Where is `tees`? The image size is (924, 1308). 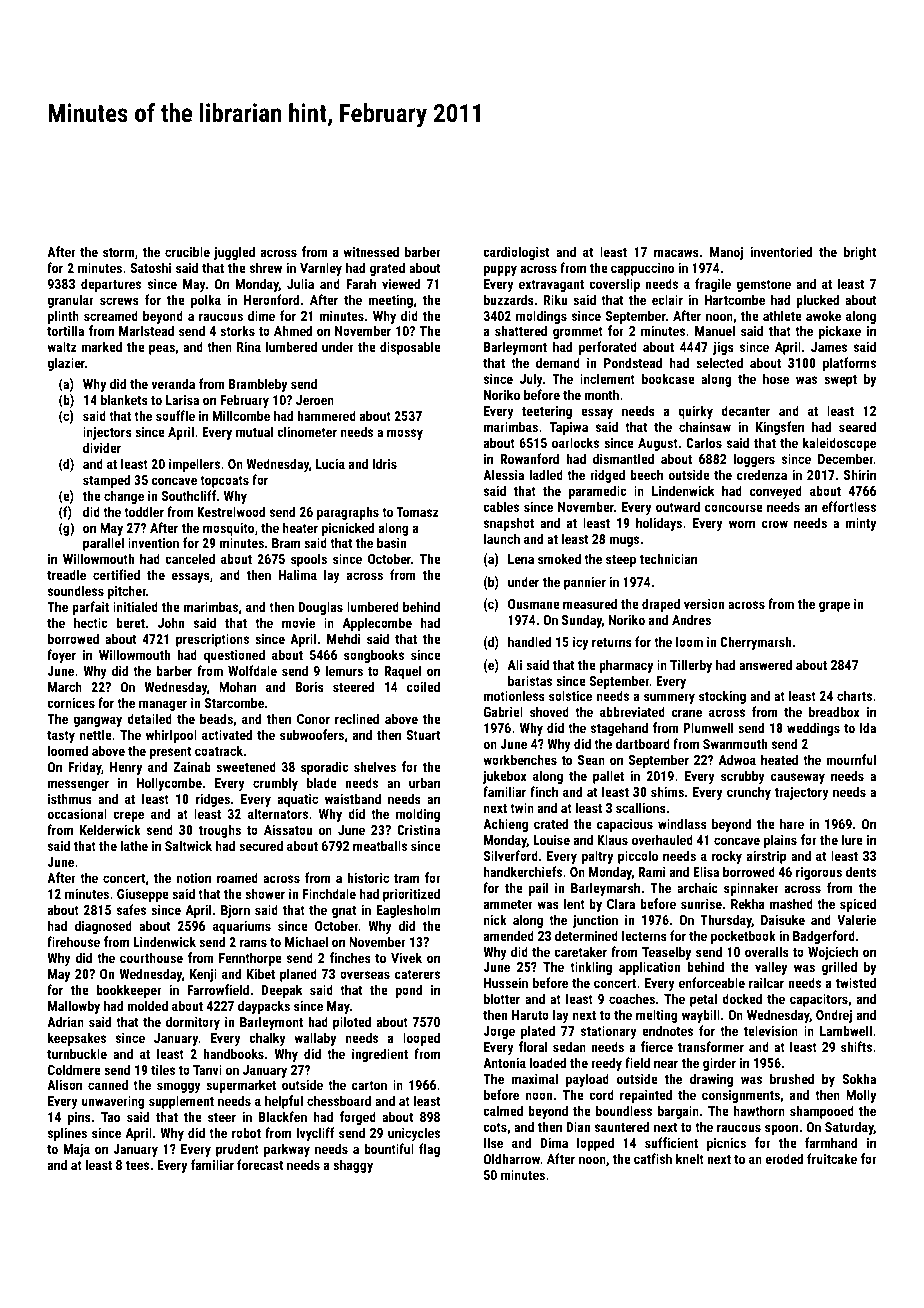 tees is located at coordinates (137, 1165).
